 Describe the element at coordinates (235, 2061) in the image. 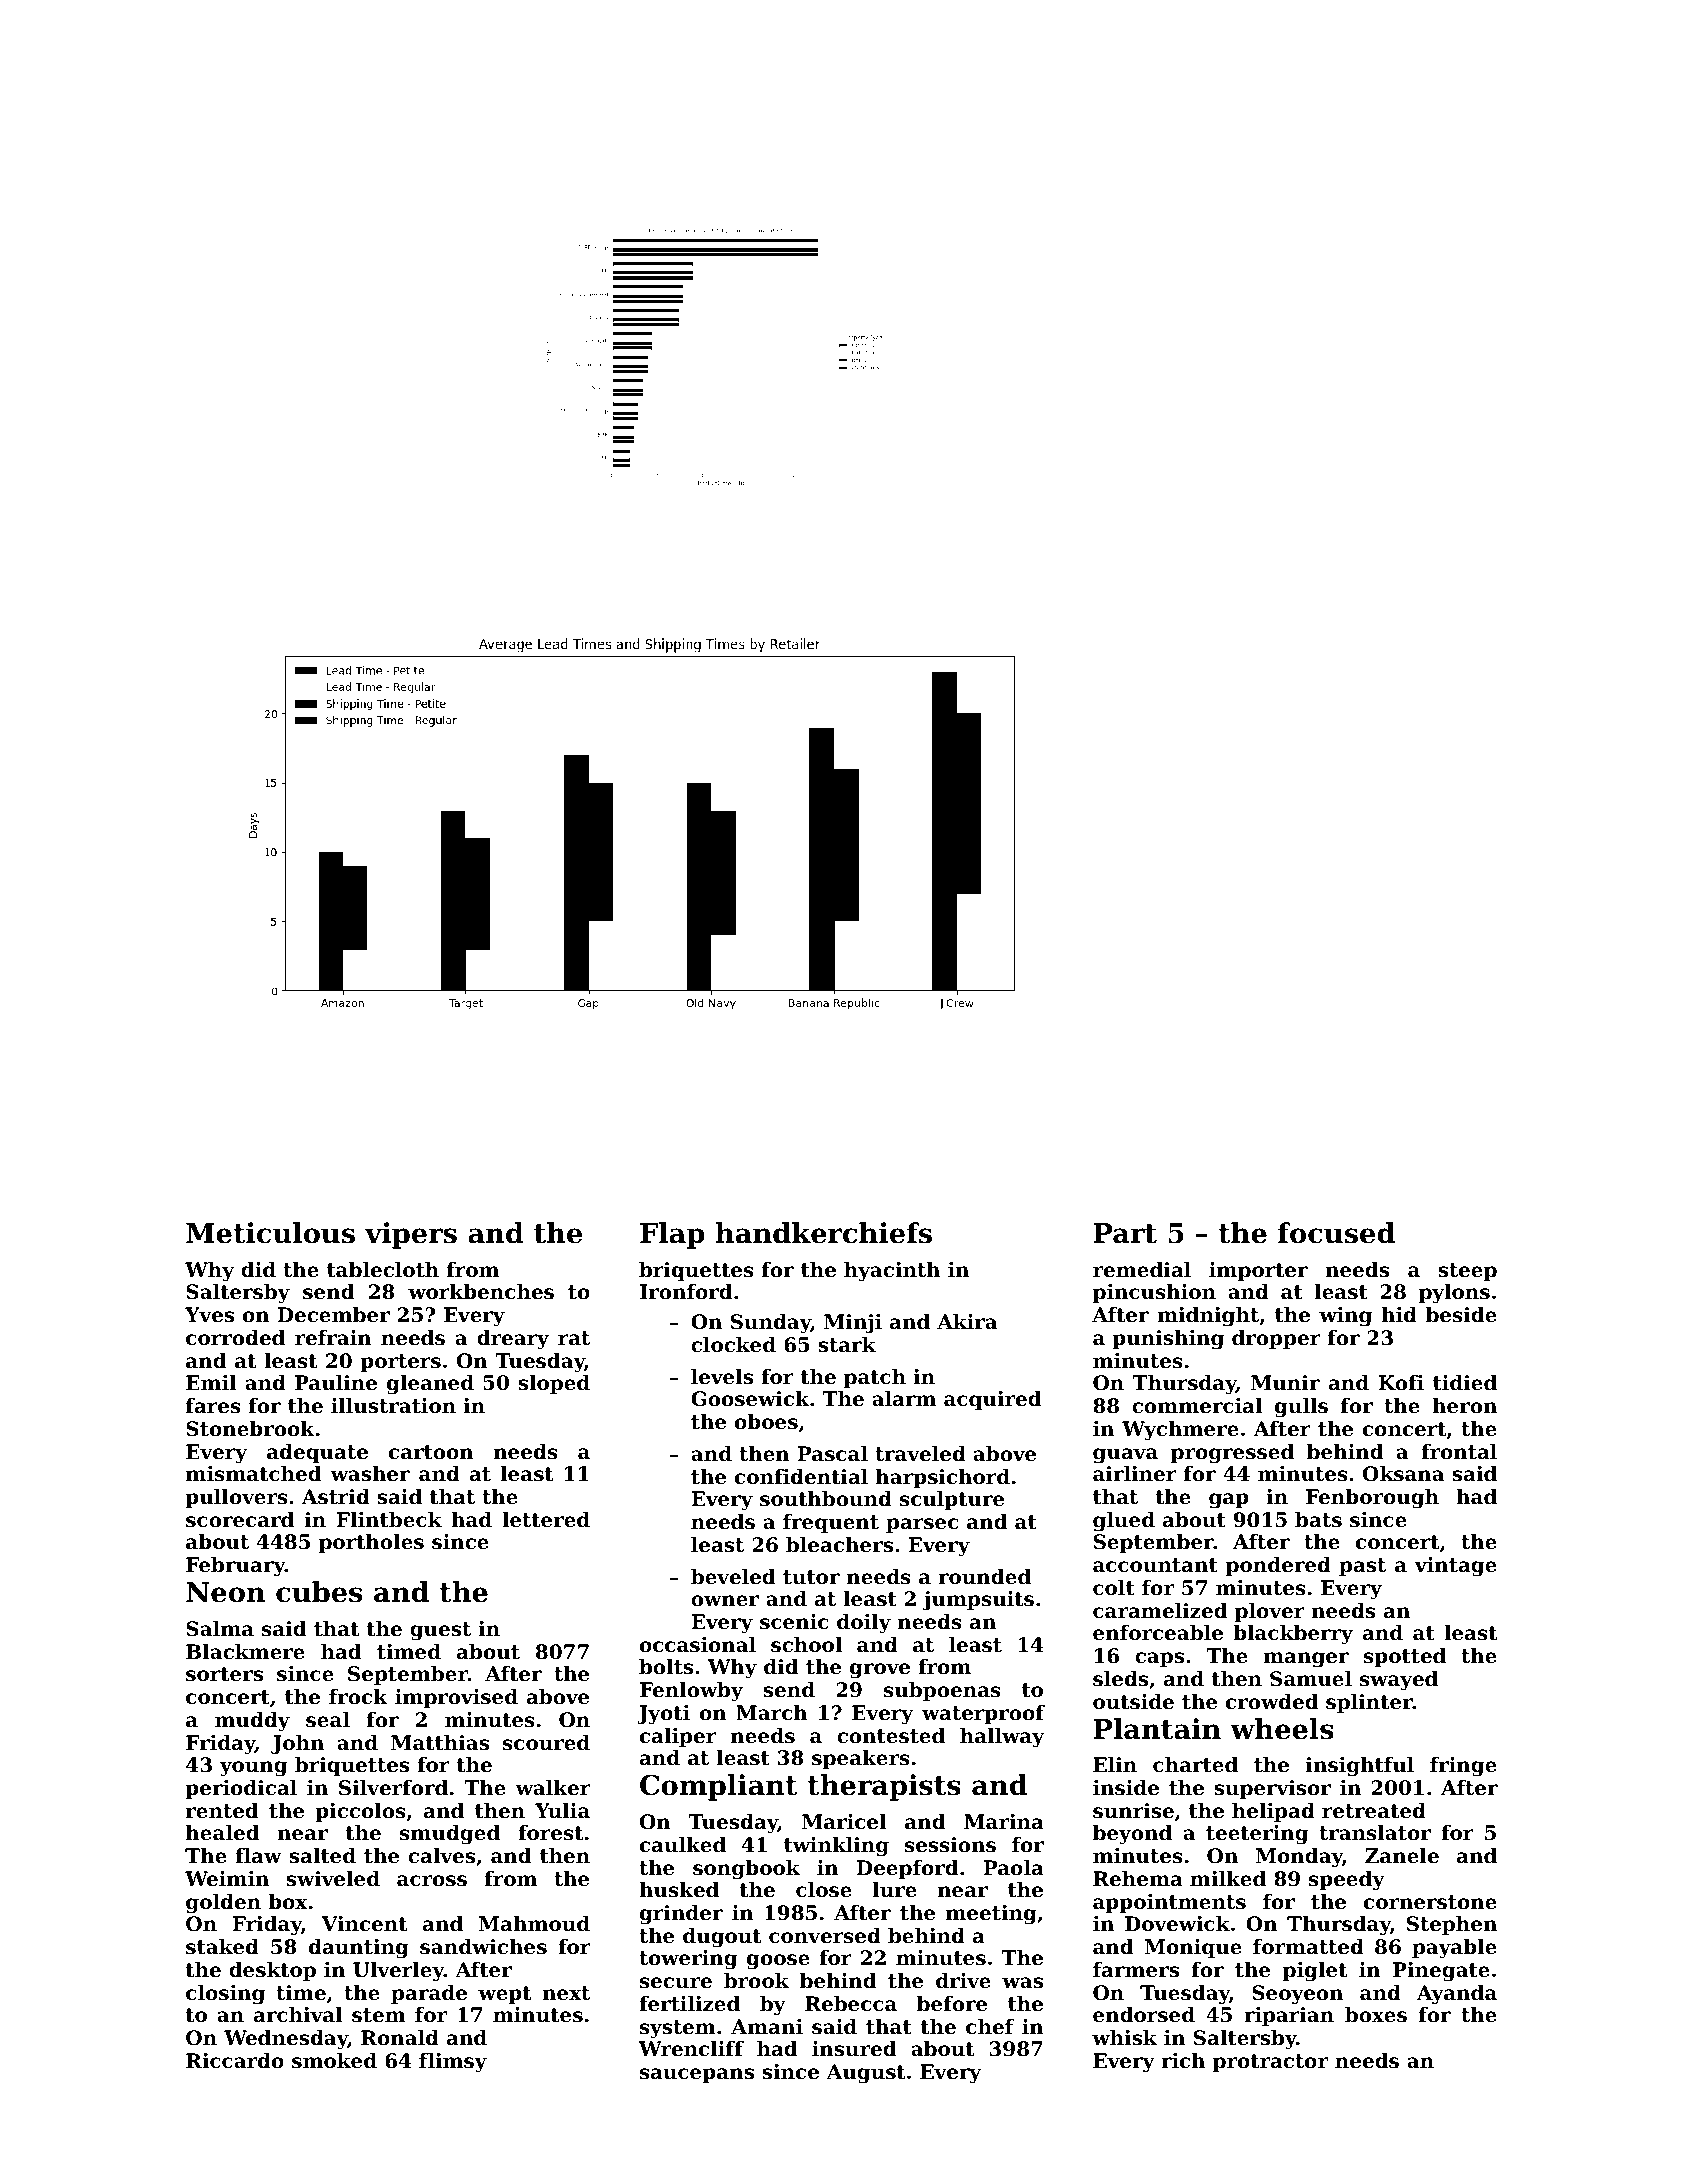

I see `Riccardo` at that location.
